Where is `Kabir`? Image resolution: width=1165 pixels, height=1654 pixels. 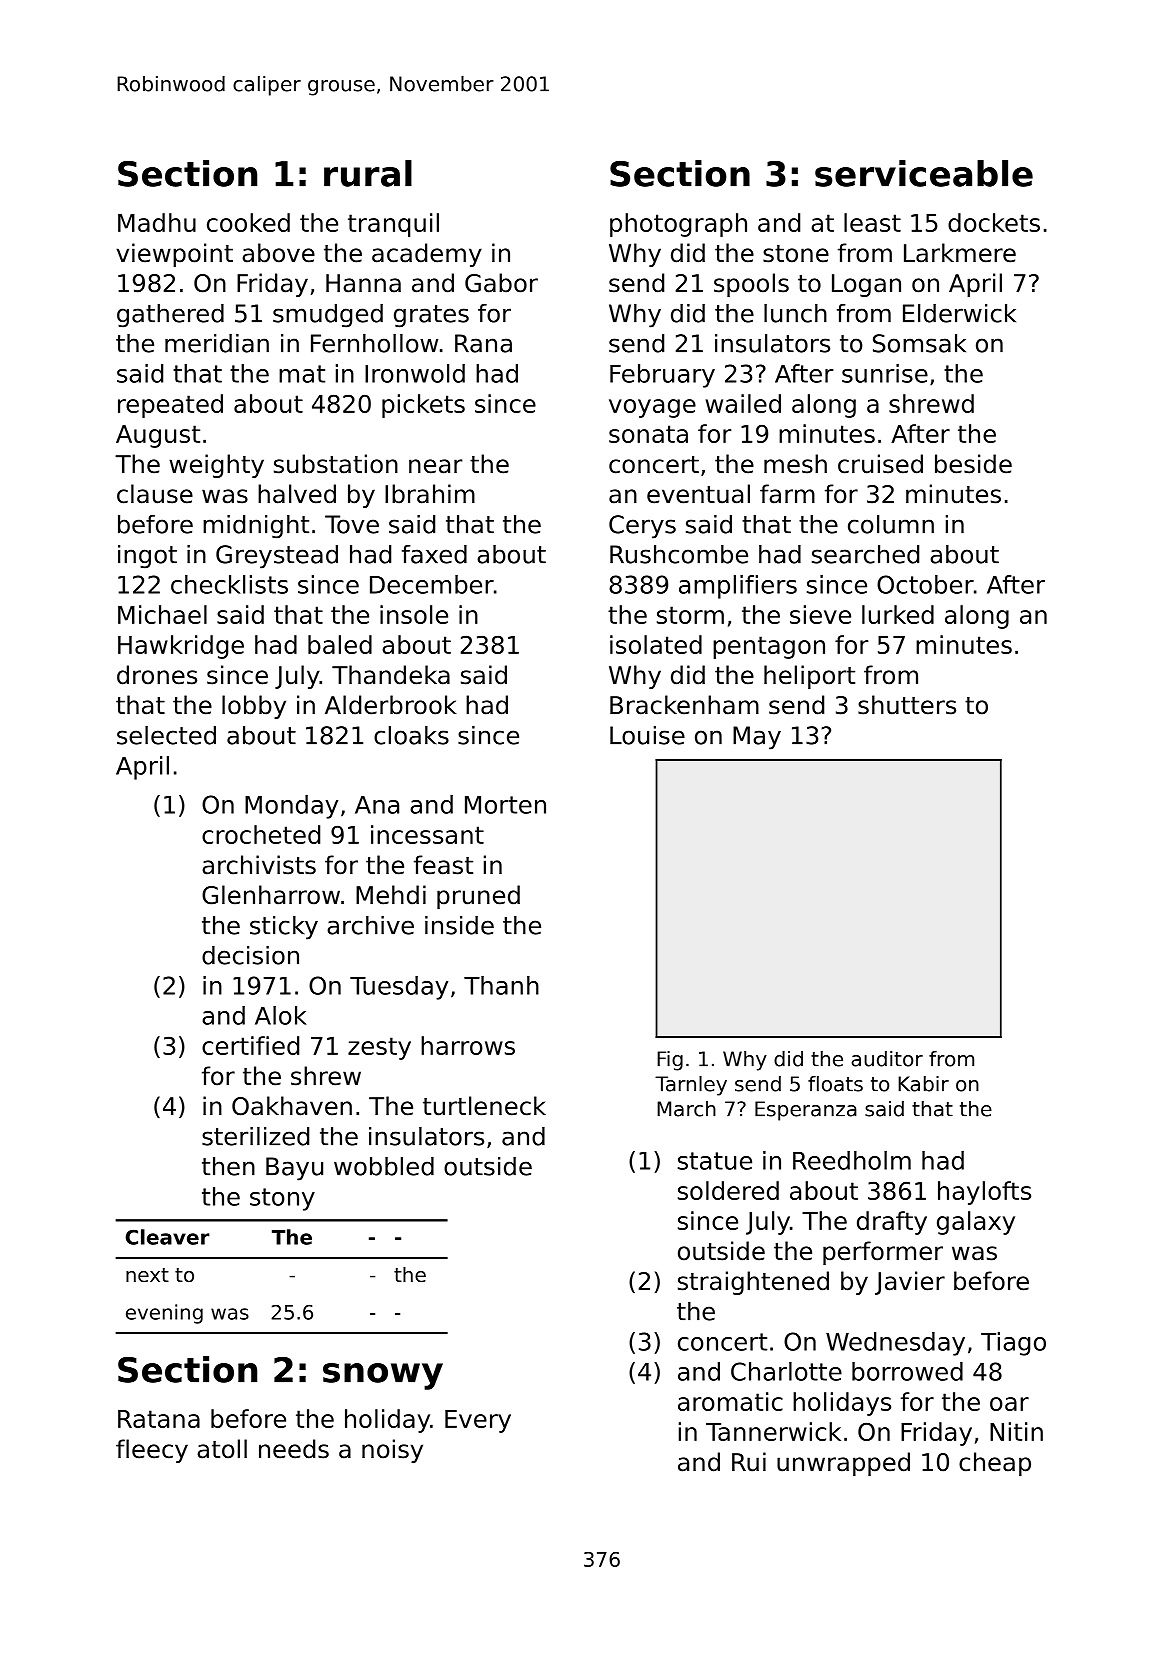 Kabir is located at coordinates (923, 1084).
